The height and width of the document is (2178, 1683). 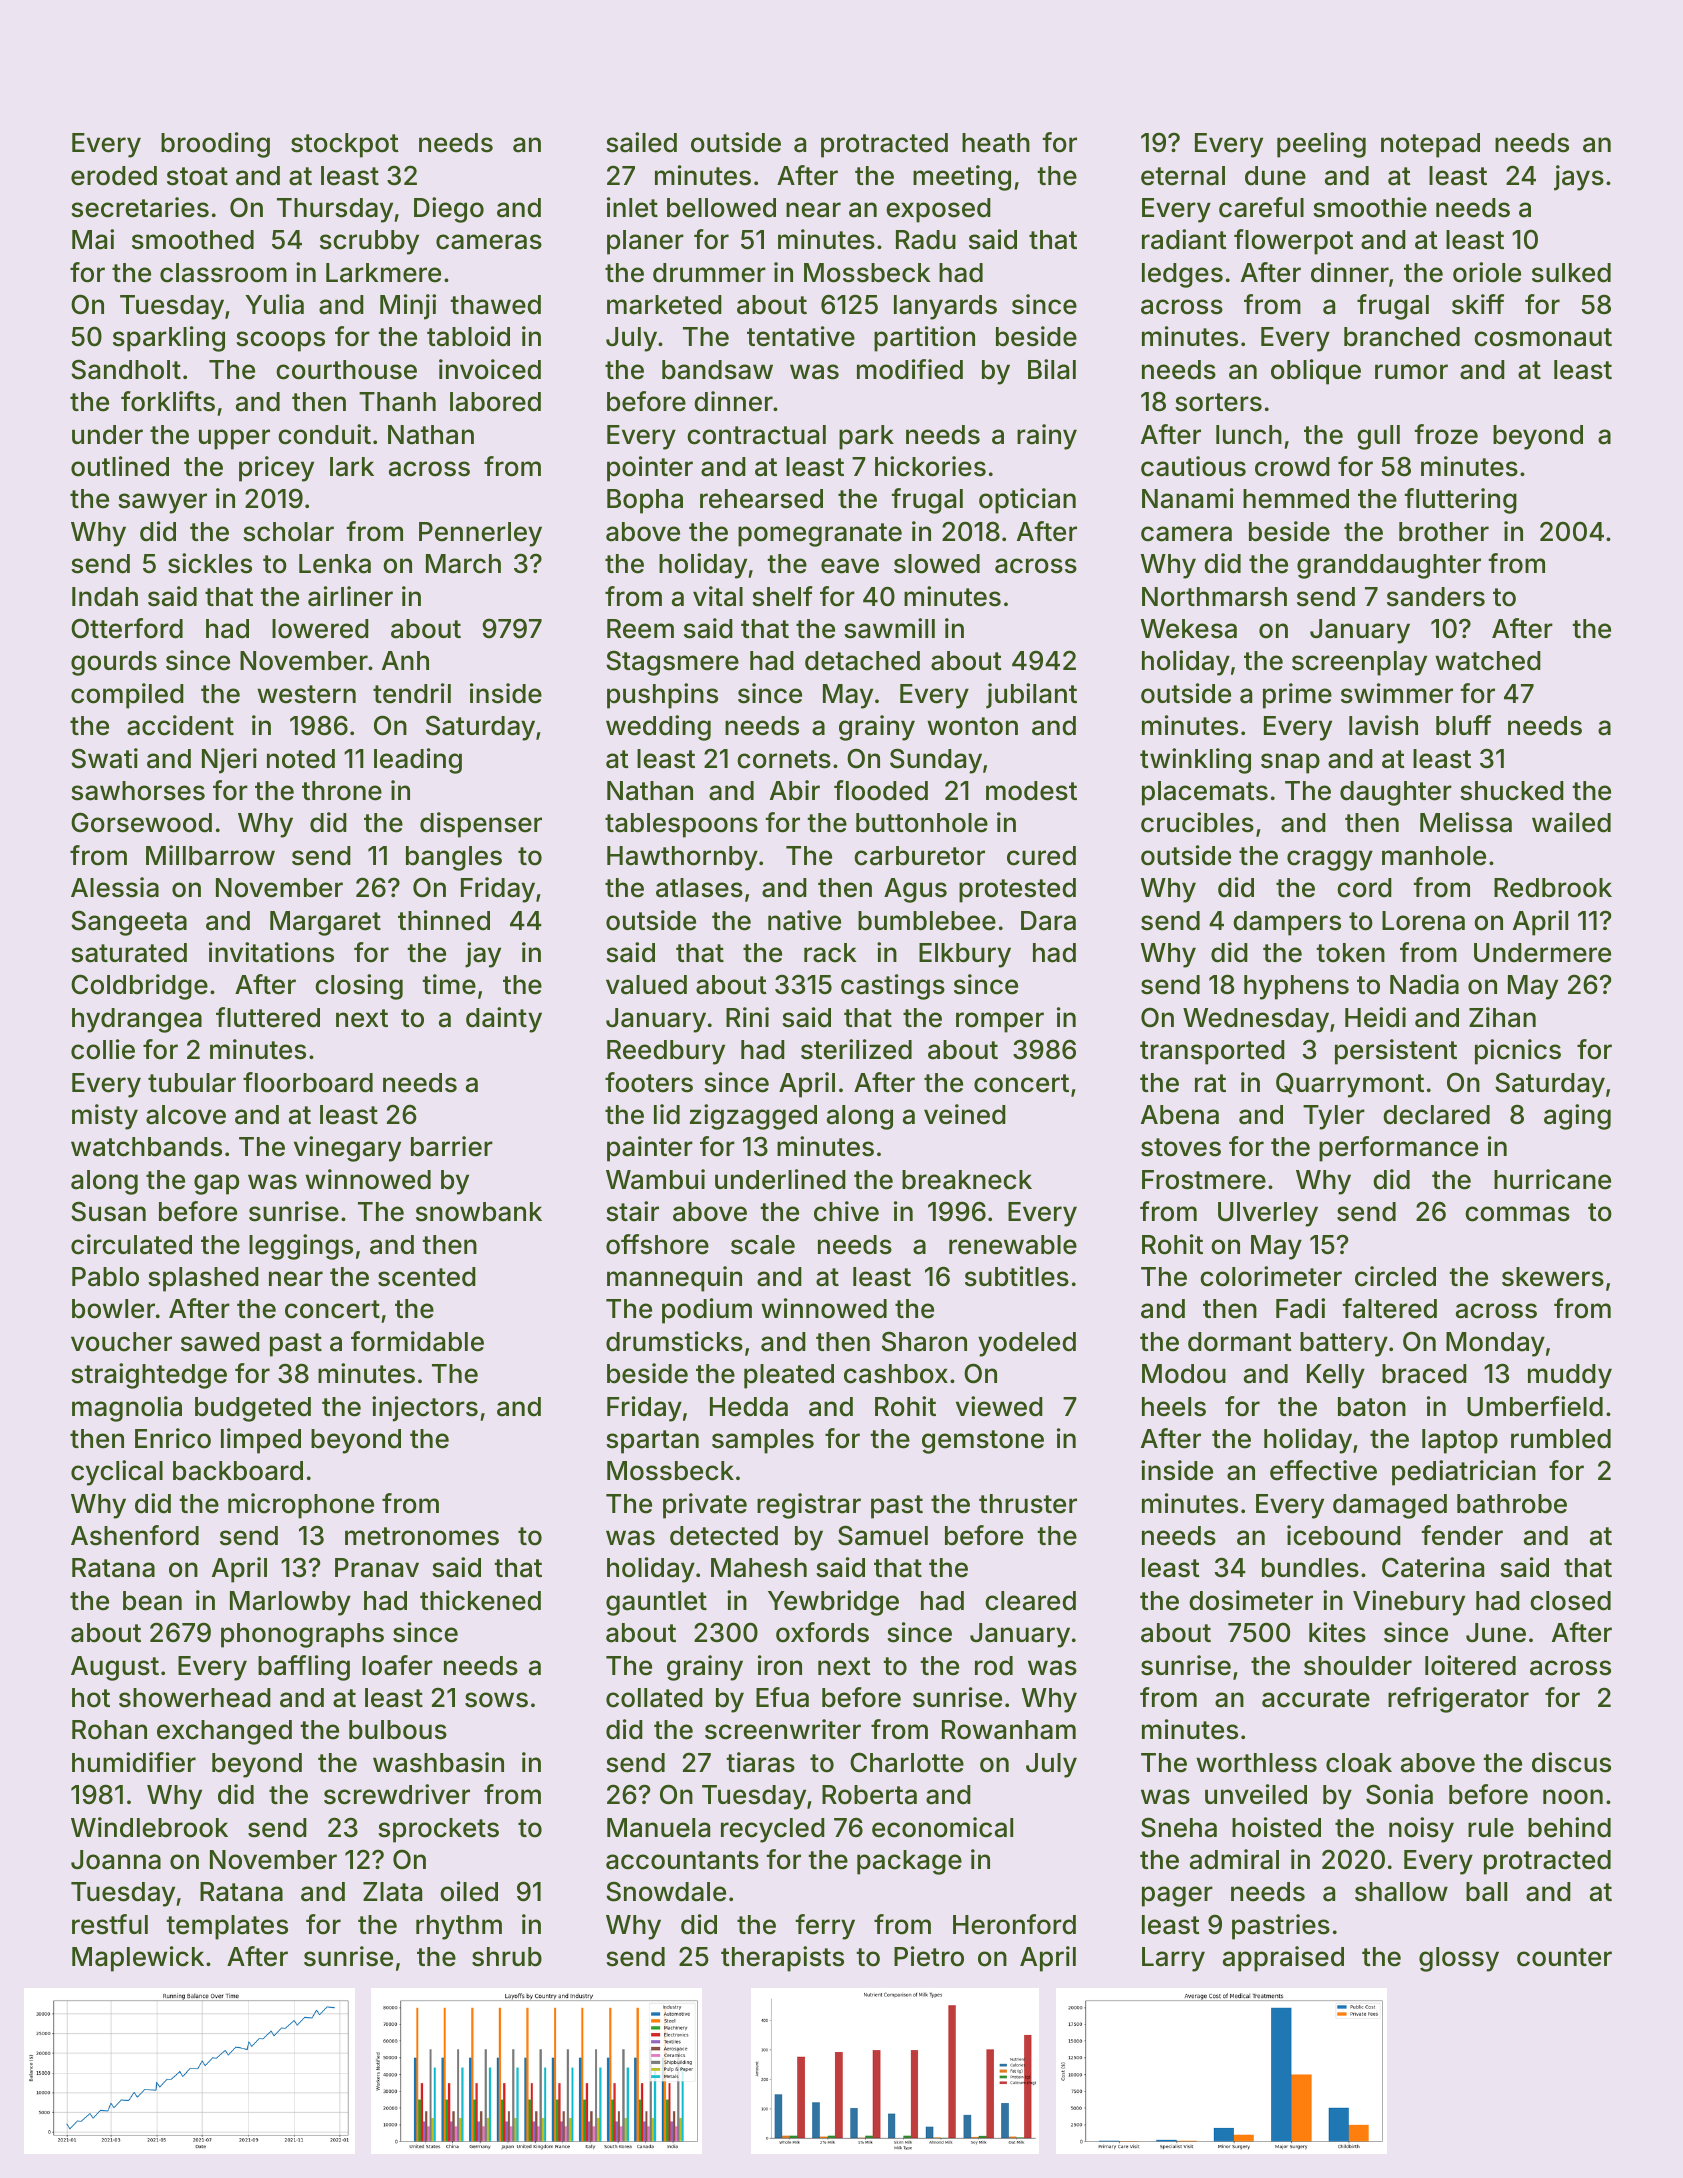 I want to click on therapists, so click(x=782, y=1959).
